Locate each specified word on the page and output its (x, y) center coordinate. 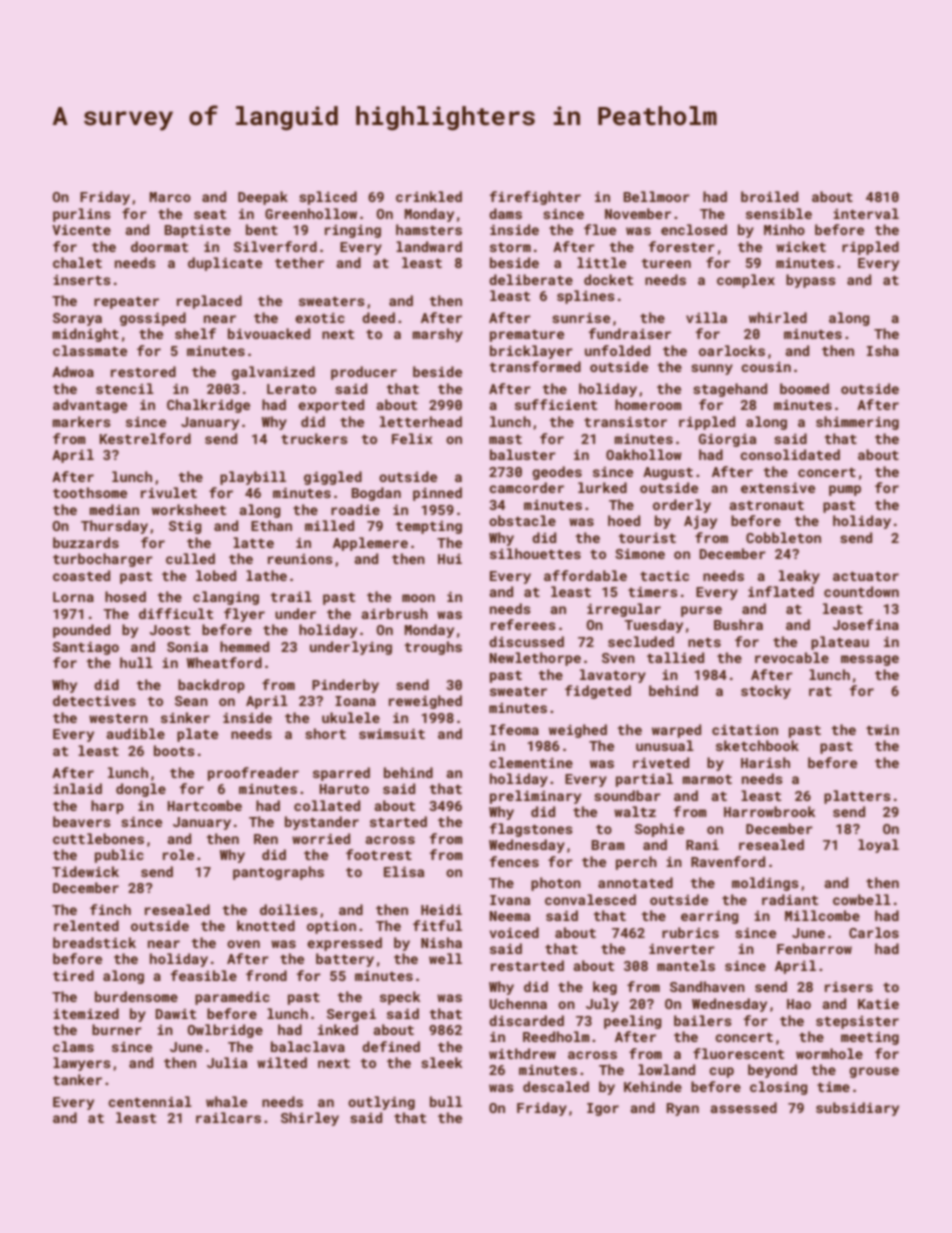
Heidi (441, 909)
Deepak (263, 198)
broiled (769, 196)
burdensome (136, 996)
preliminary (535, 797)
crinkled (429, 196)
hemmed (244, 646)
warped (676, 731)
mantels (686, 965)
